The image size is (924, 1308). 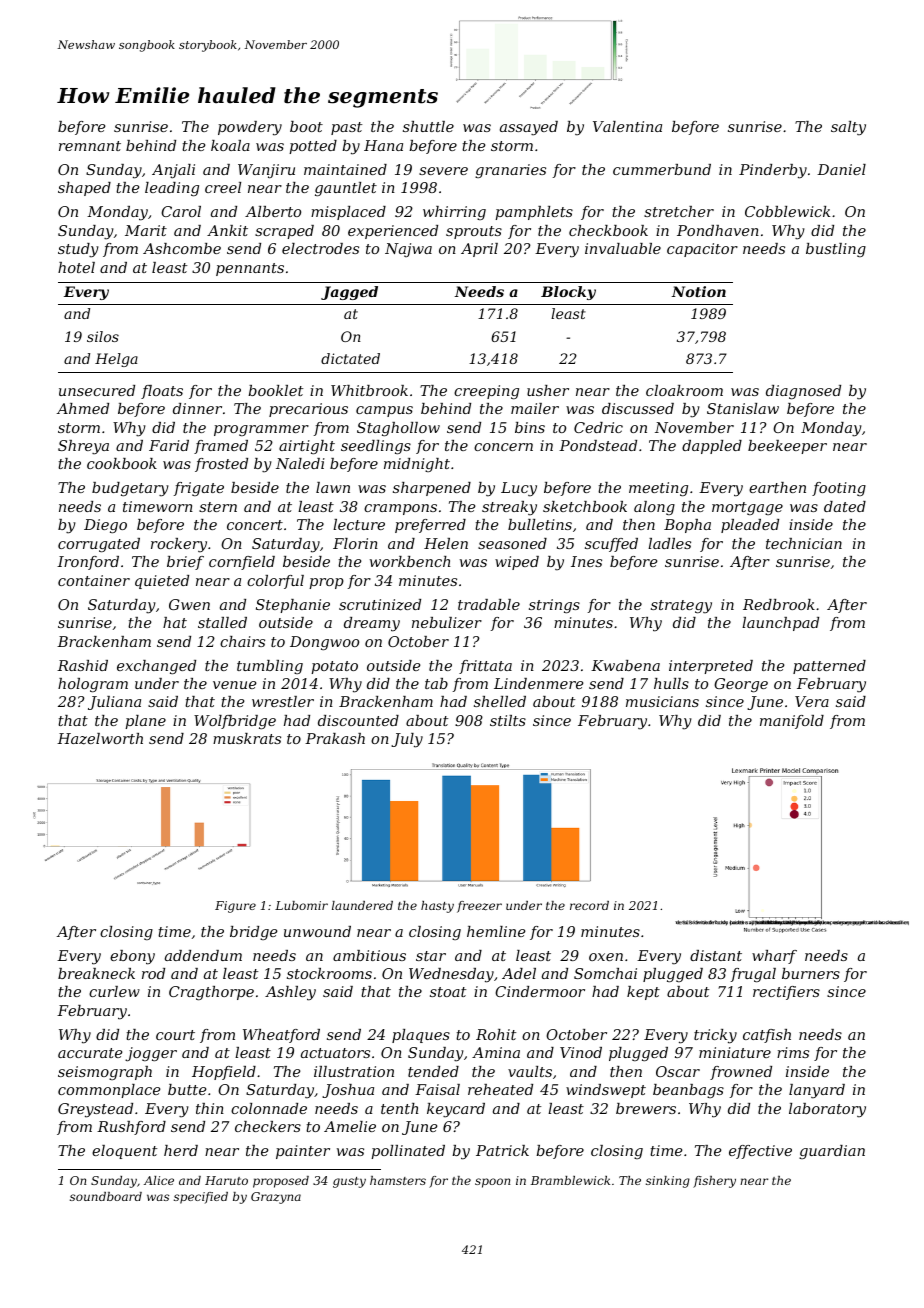 I want to click on shuttle, so click(x=428, y=126).
